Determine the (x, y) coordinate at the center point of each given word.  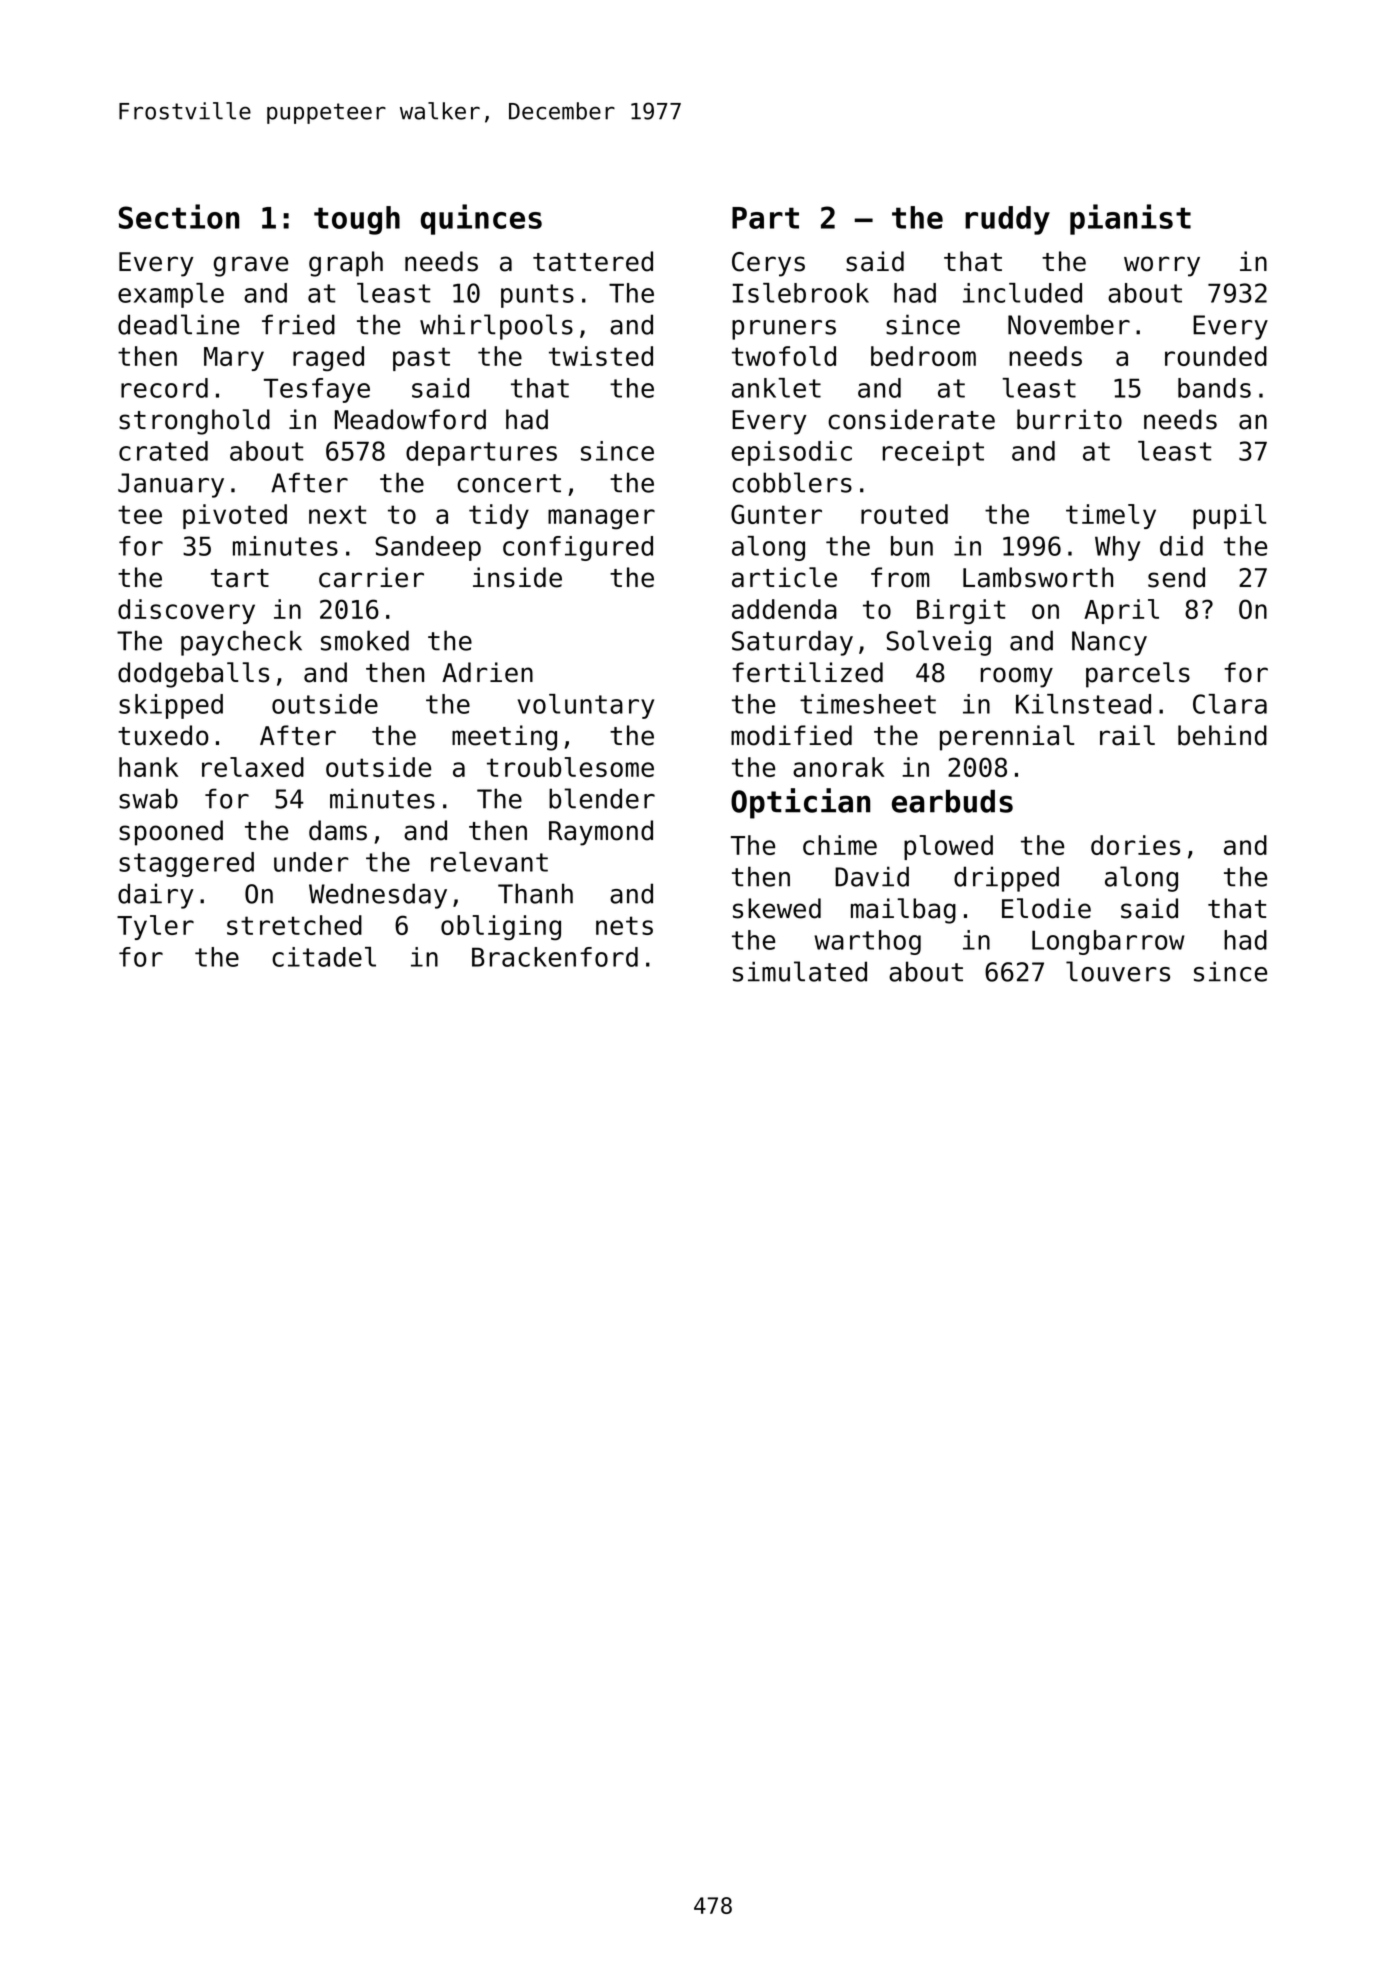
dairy (155, 896)
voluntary (586, 706)
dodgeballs (193, 675)
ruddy (1007, 220)
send (1176, 577)
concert (509, 483)
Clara (1230, 704)
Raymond (601, 833)
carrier (371, 577)
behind (1222, 735)
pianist (1130, 219)
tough (357, 220)
